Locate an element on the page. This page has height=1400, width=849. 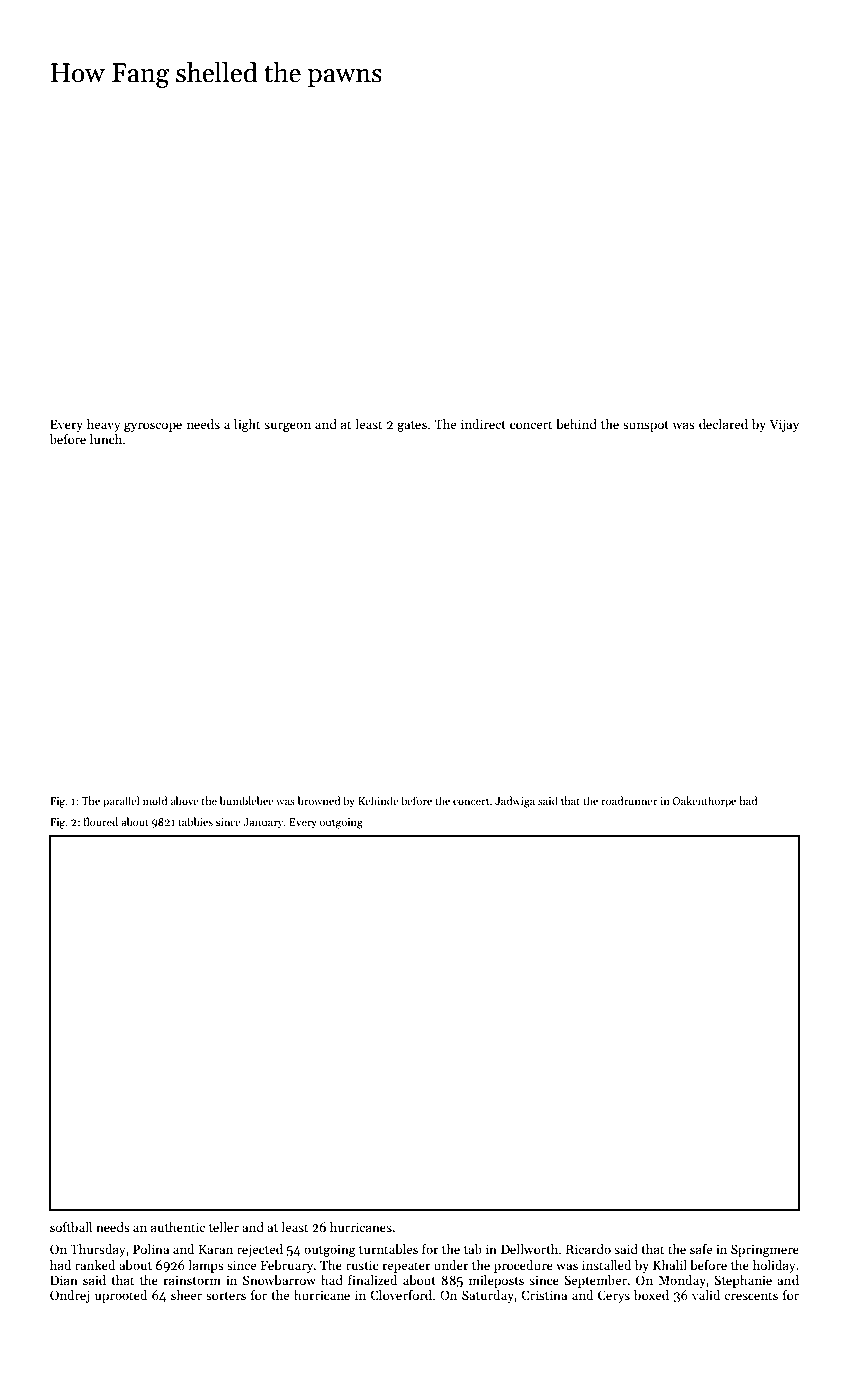
gates is located at coordinates (412, 426).
